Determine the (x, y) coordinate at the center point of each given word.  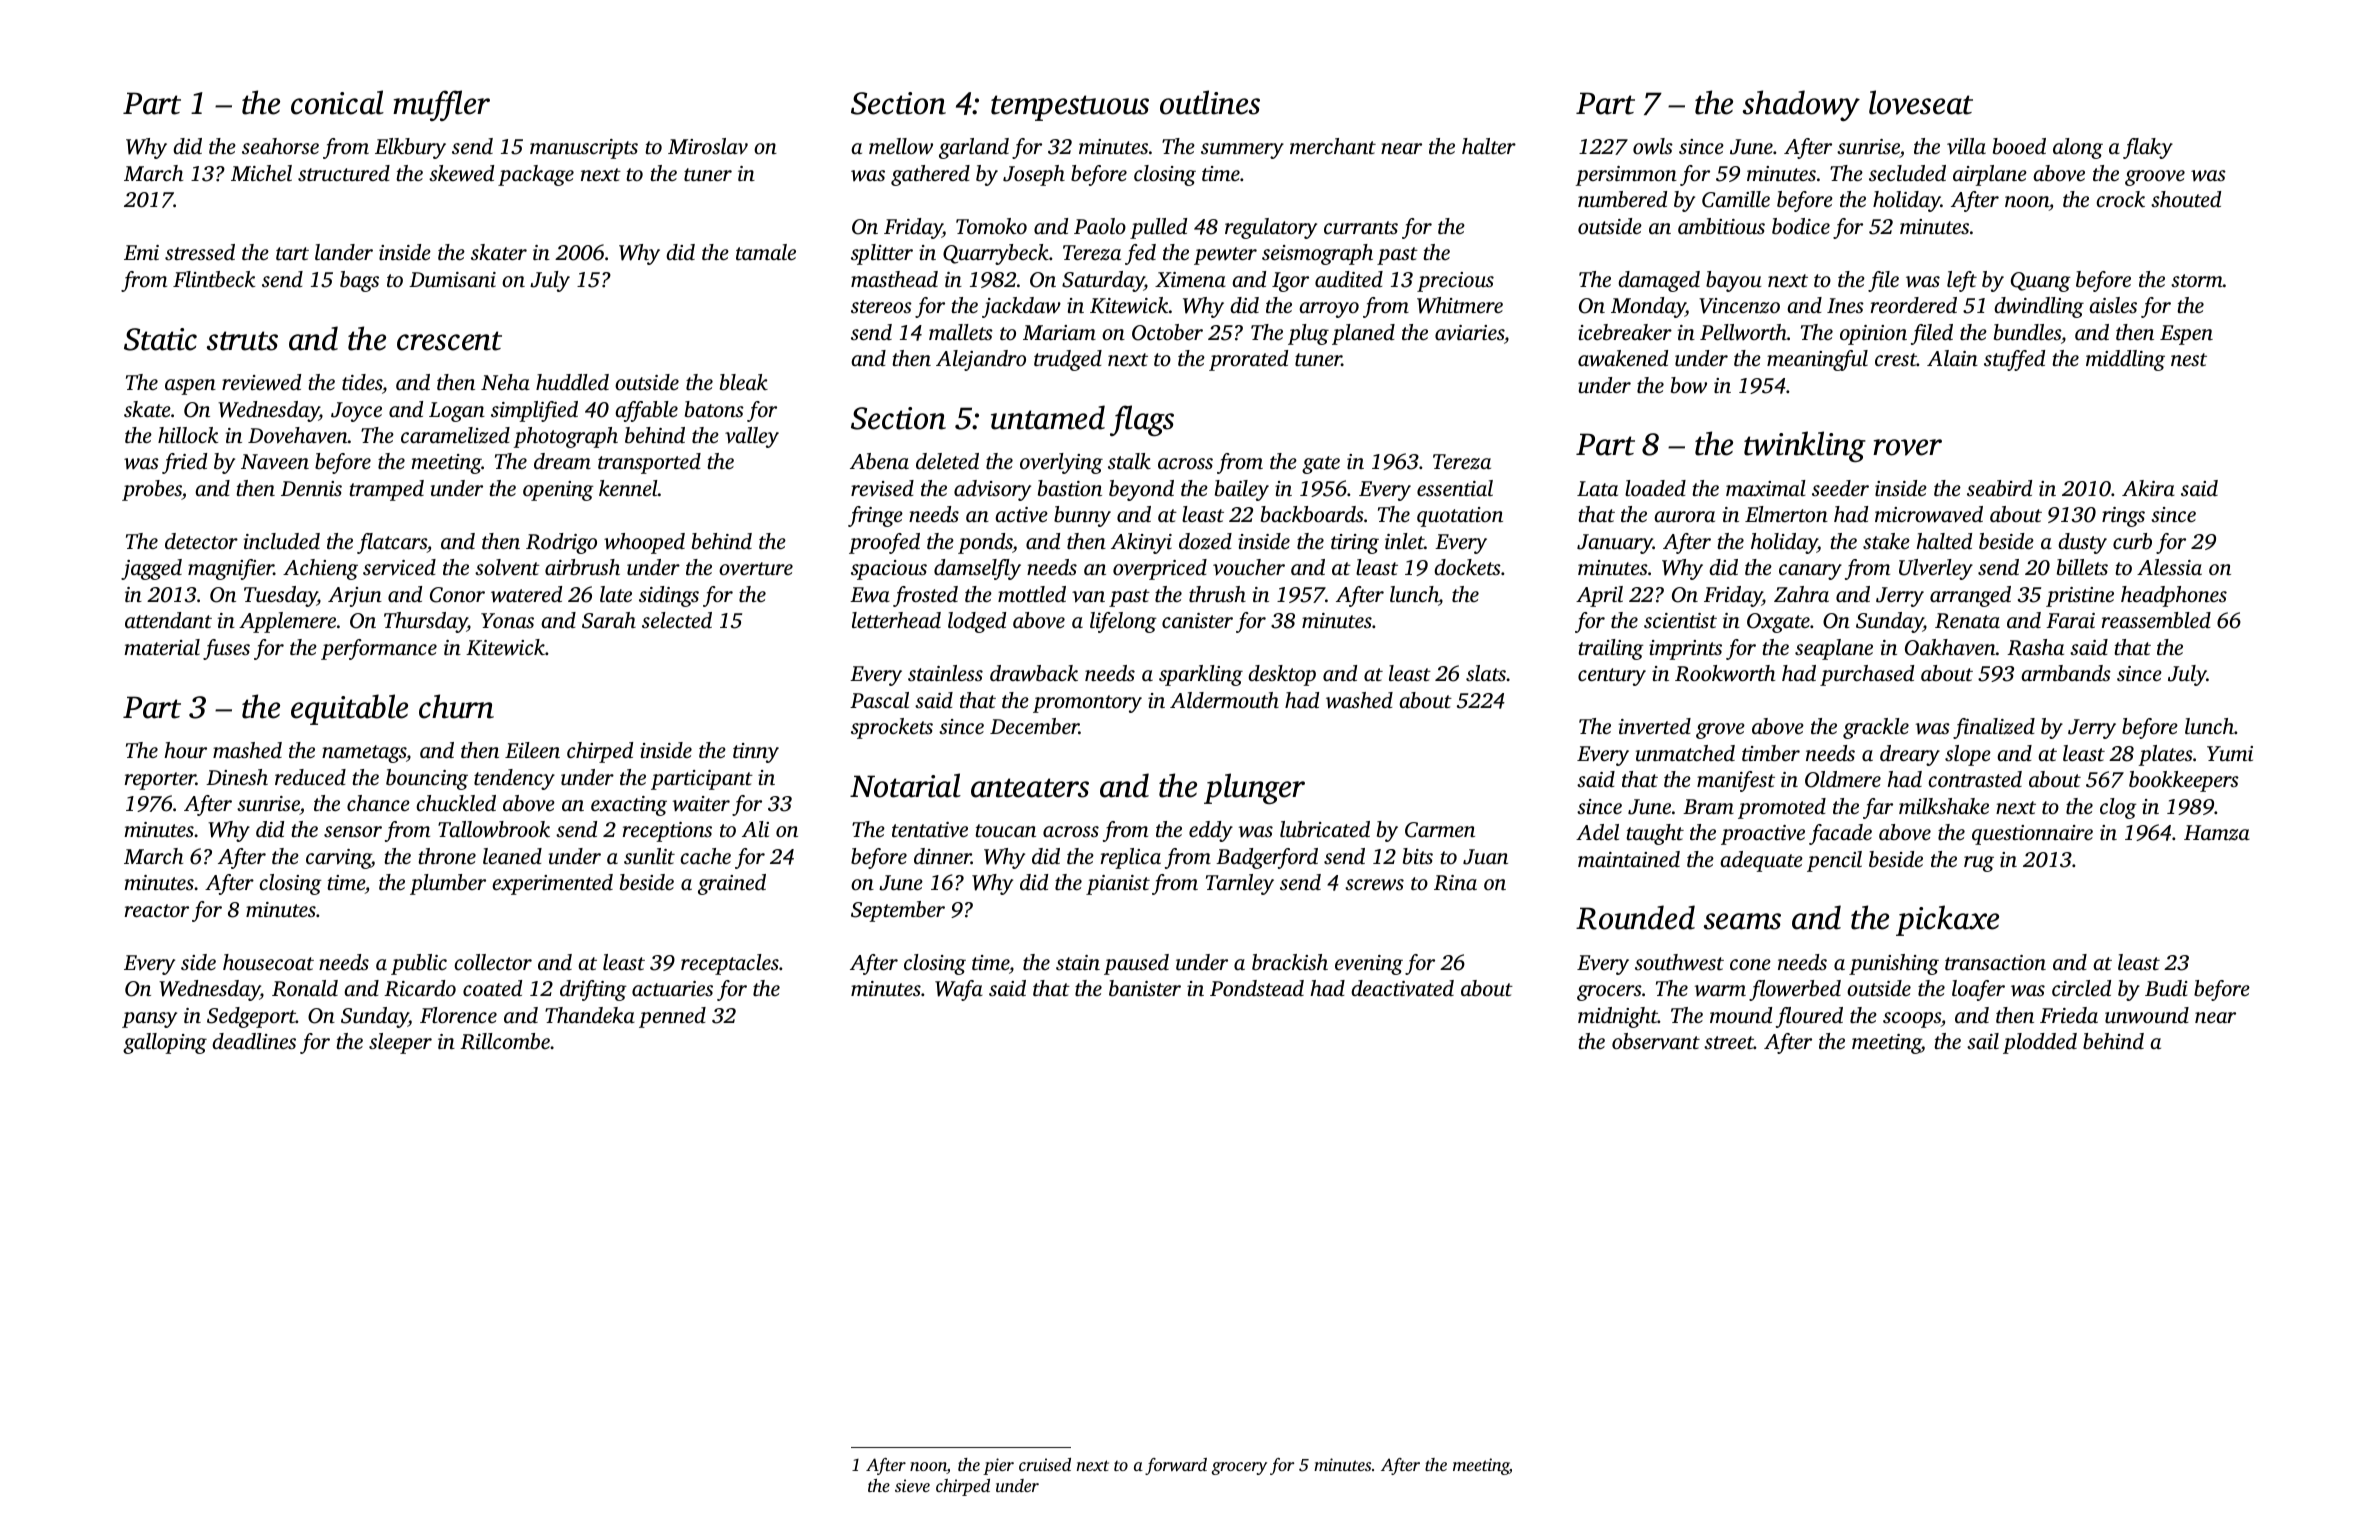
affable (646, 411)
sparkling (1201, 675)
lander (344, 252)
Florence (458, 1015)
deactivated (1402, 988)
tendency (514, 779)
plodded (2040, 1043)
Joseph (1034, 175)
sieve (912, 1485)
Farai (2070, 620)
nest (2189, 359)
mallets (961, 332)
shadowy (1801, 105)
